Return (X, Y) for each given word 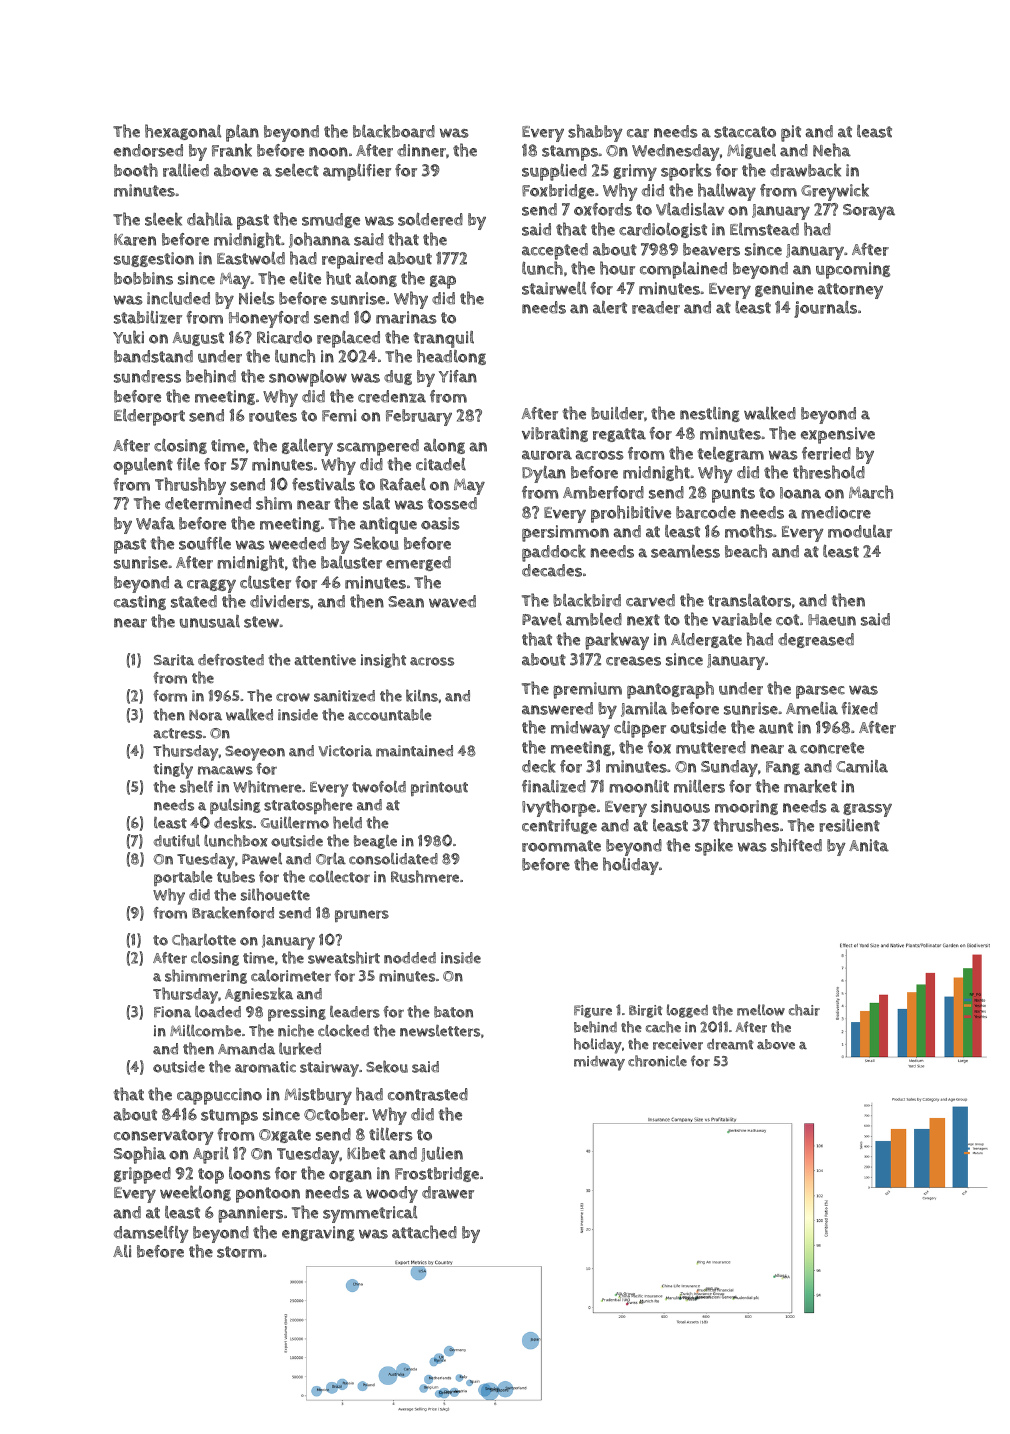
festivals (323, 484)
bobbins (143, 278)
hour (617, 268)
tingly (173, 771)
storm (239, 1252)
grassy (867, 810)
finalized (554, 786)
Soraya (869, 212)
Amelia (812, 708)
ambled (594, 619)
